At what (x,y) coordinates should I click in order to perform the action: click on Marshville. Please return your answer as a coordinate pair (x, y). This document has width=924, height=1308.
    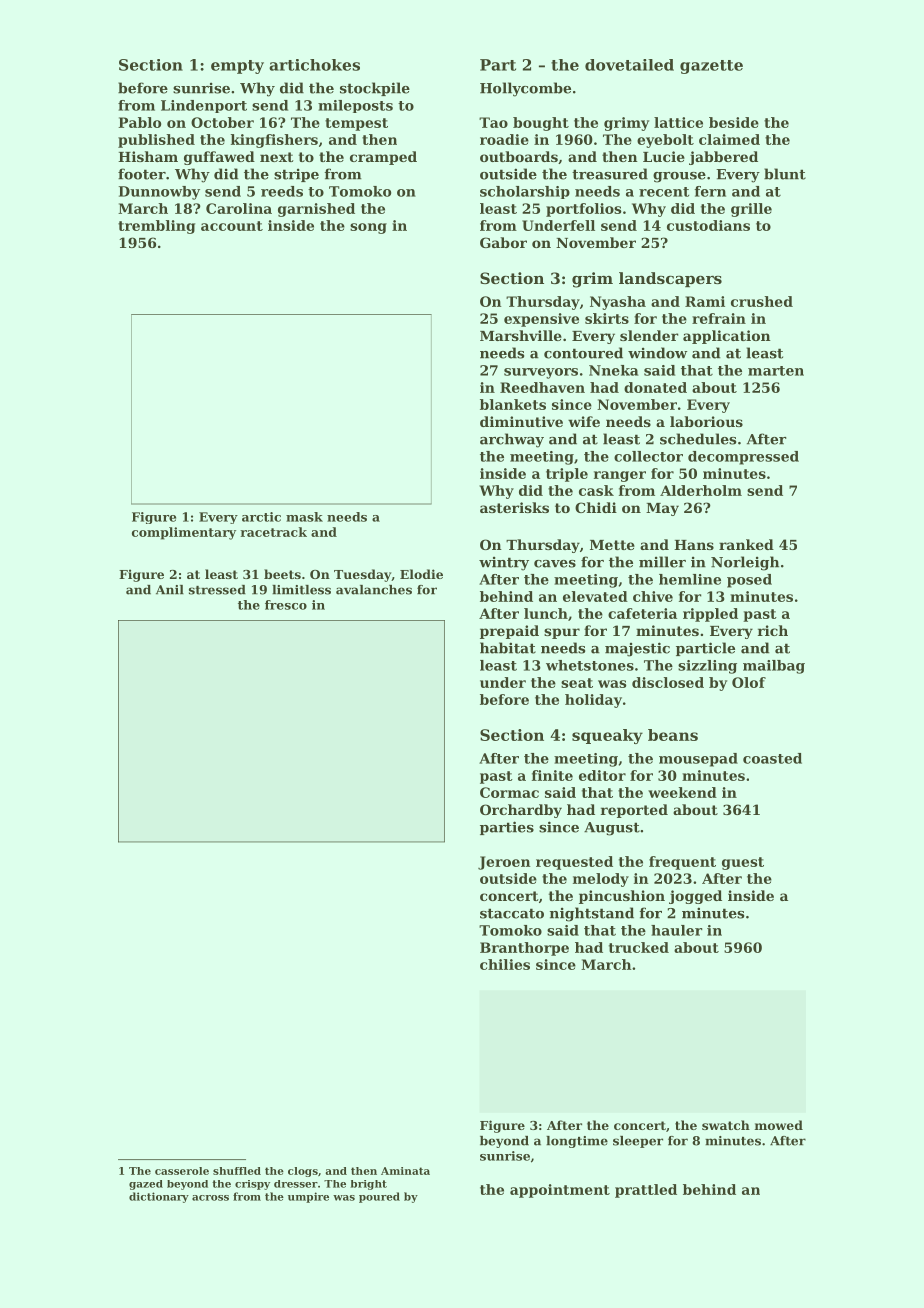
    Looking at the image, I should click on (521, 335).
